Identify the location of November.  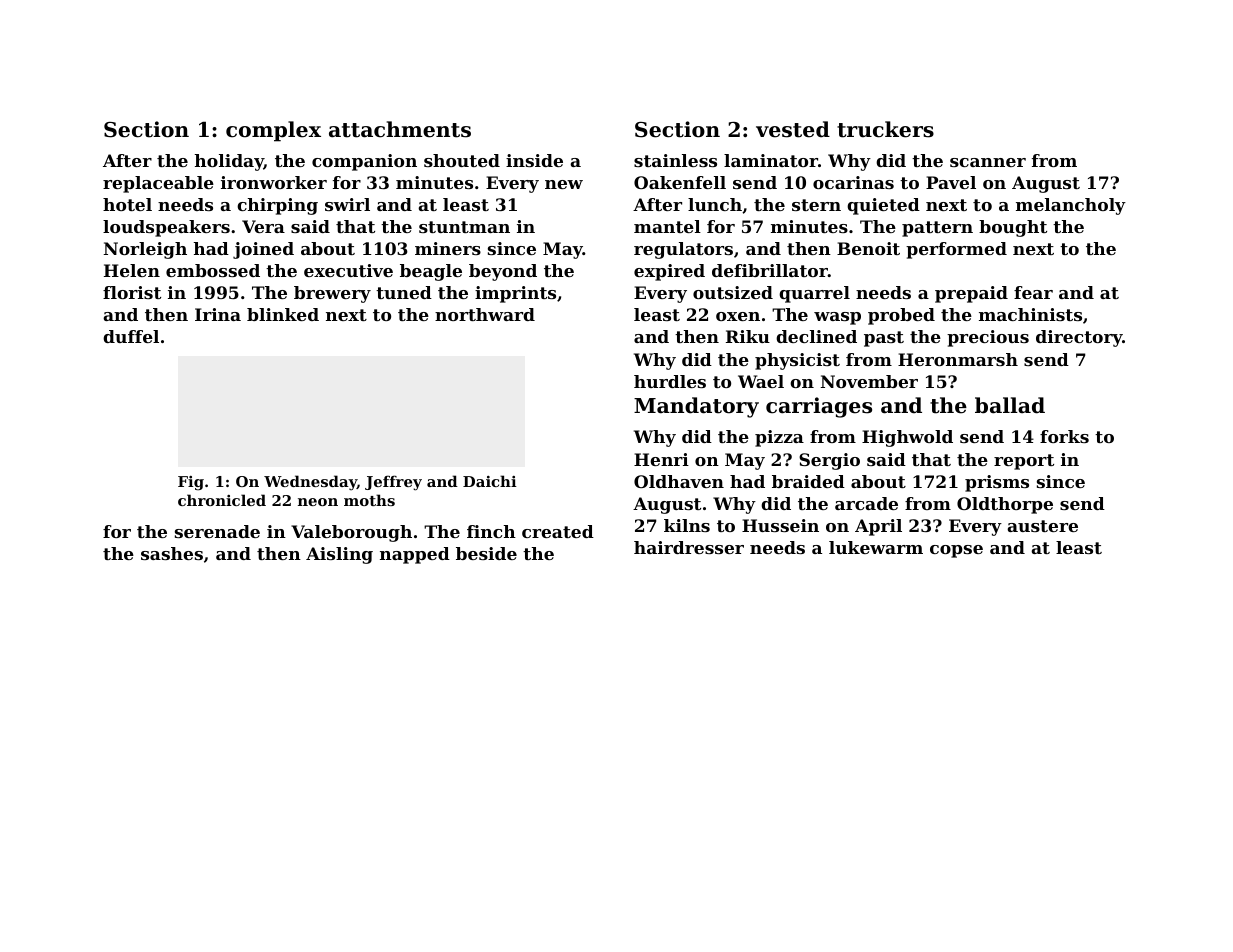
(869, 381).
